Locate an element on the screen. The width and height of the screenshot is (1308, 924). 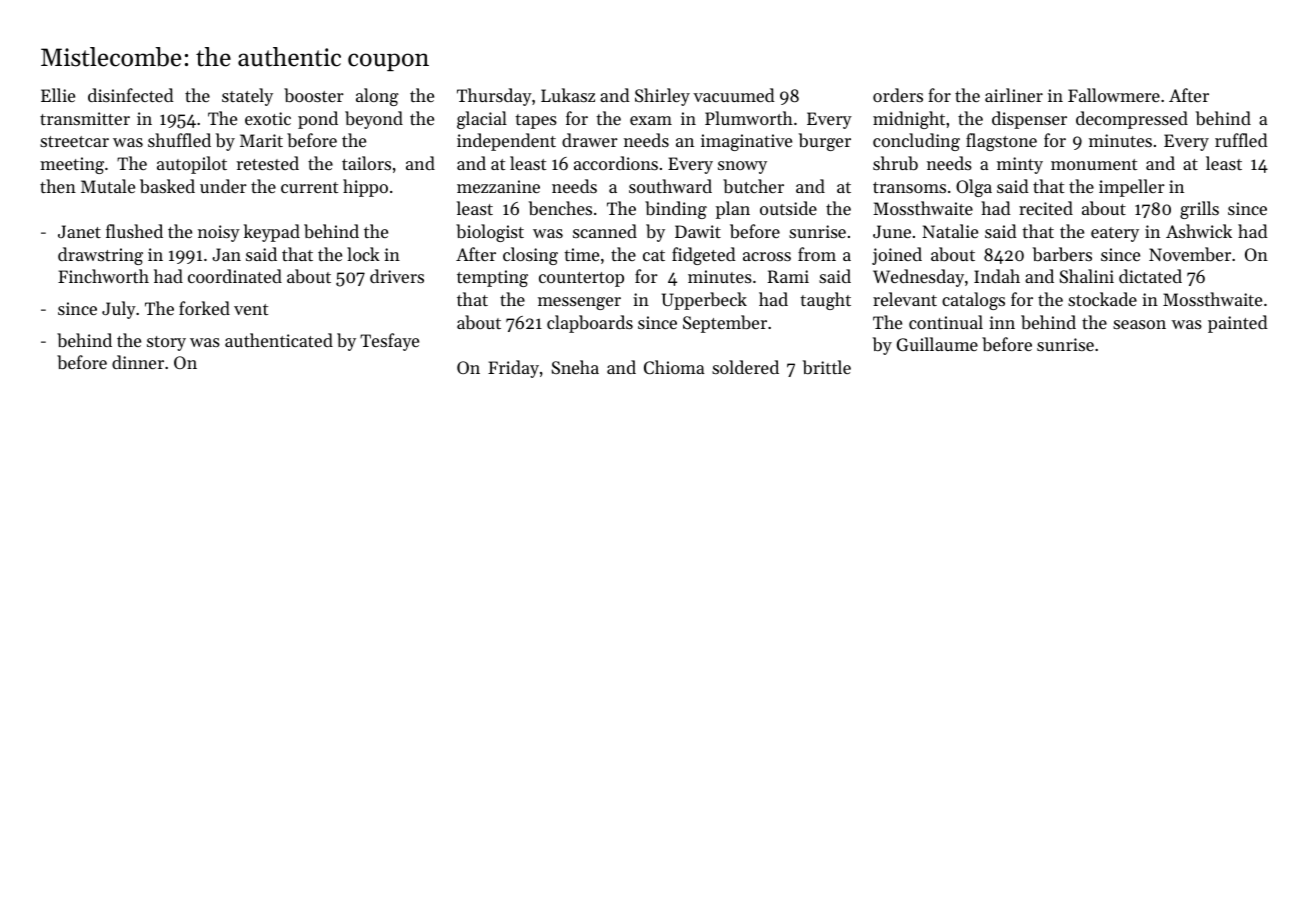
transoms is located at coordinates (909, 187).
